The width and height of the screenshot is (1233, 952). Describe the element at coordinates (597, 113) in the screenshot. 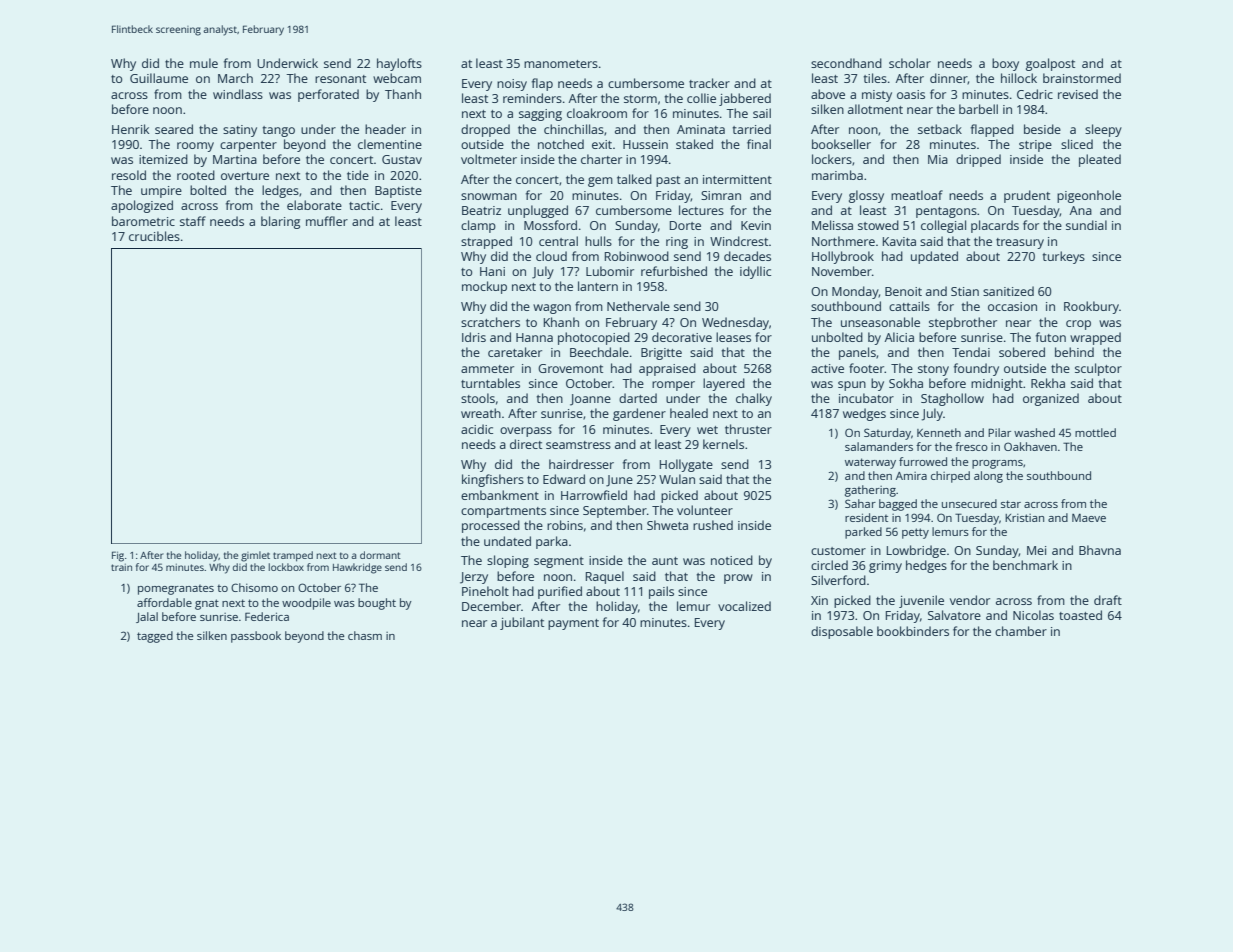

I see `cloakroom` at that location.
